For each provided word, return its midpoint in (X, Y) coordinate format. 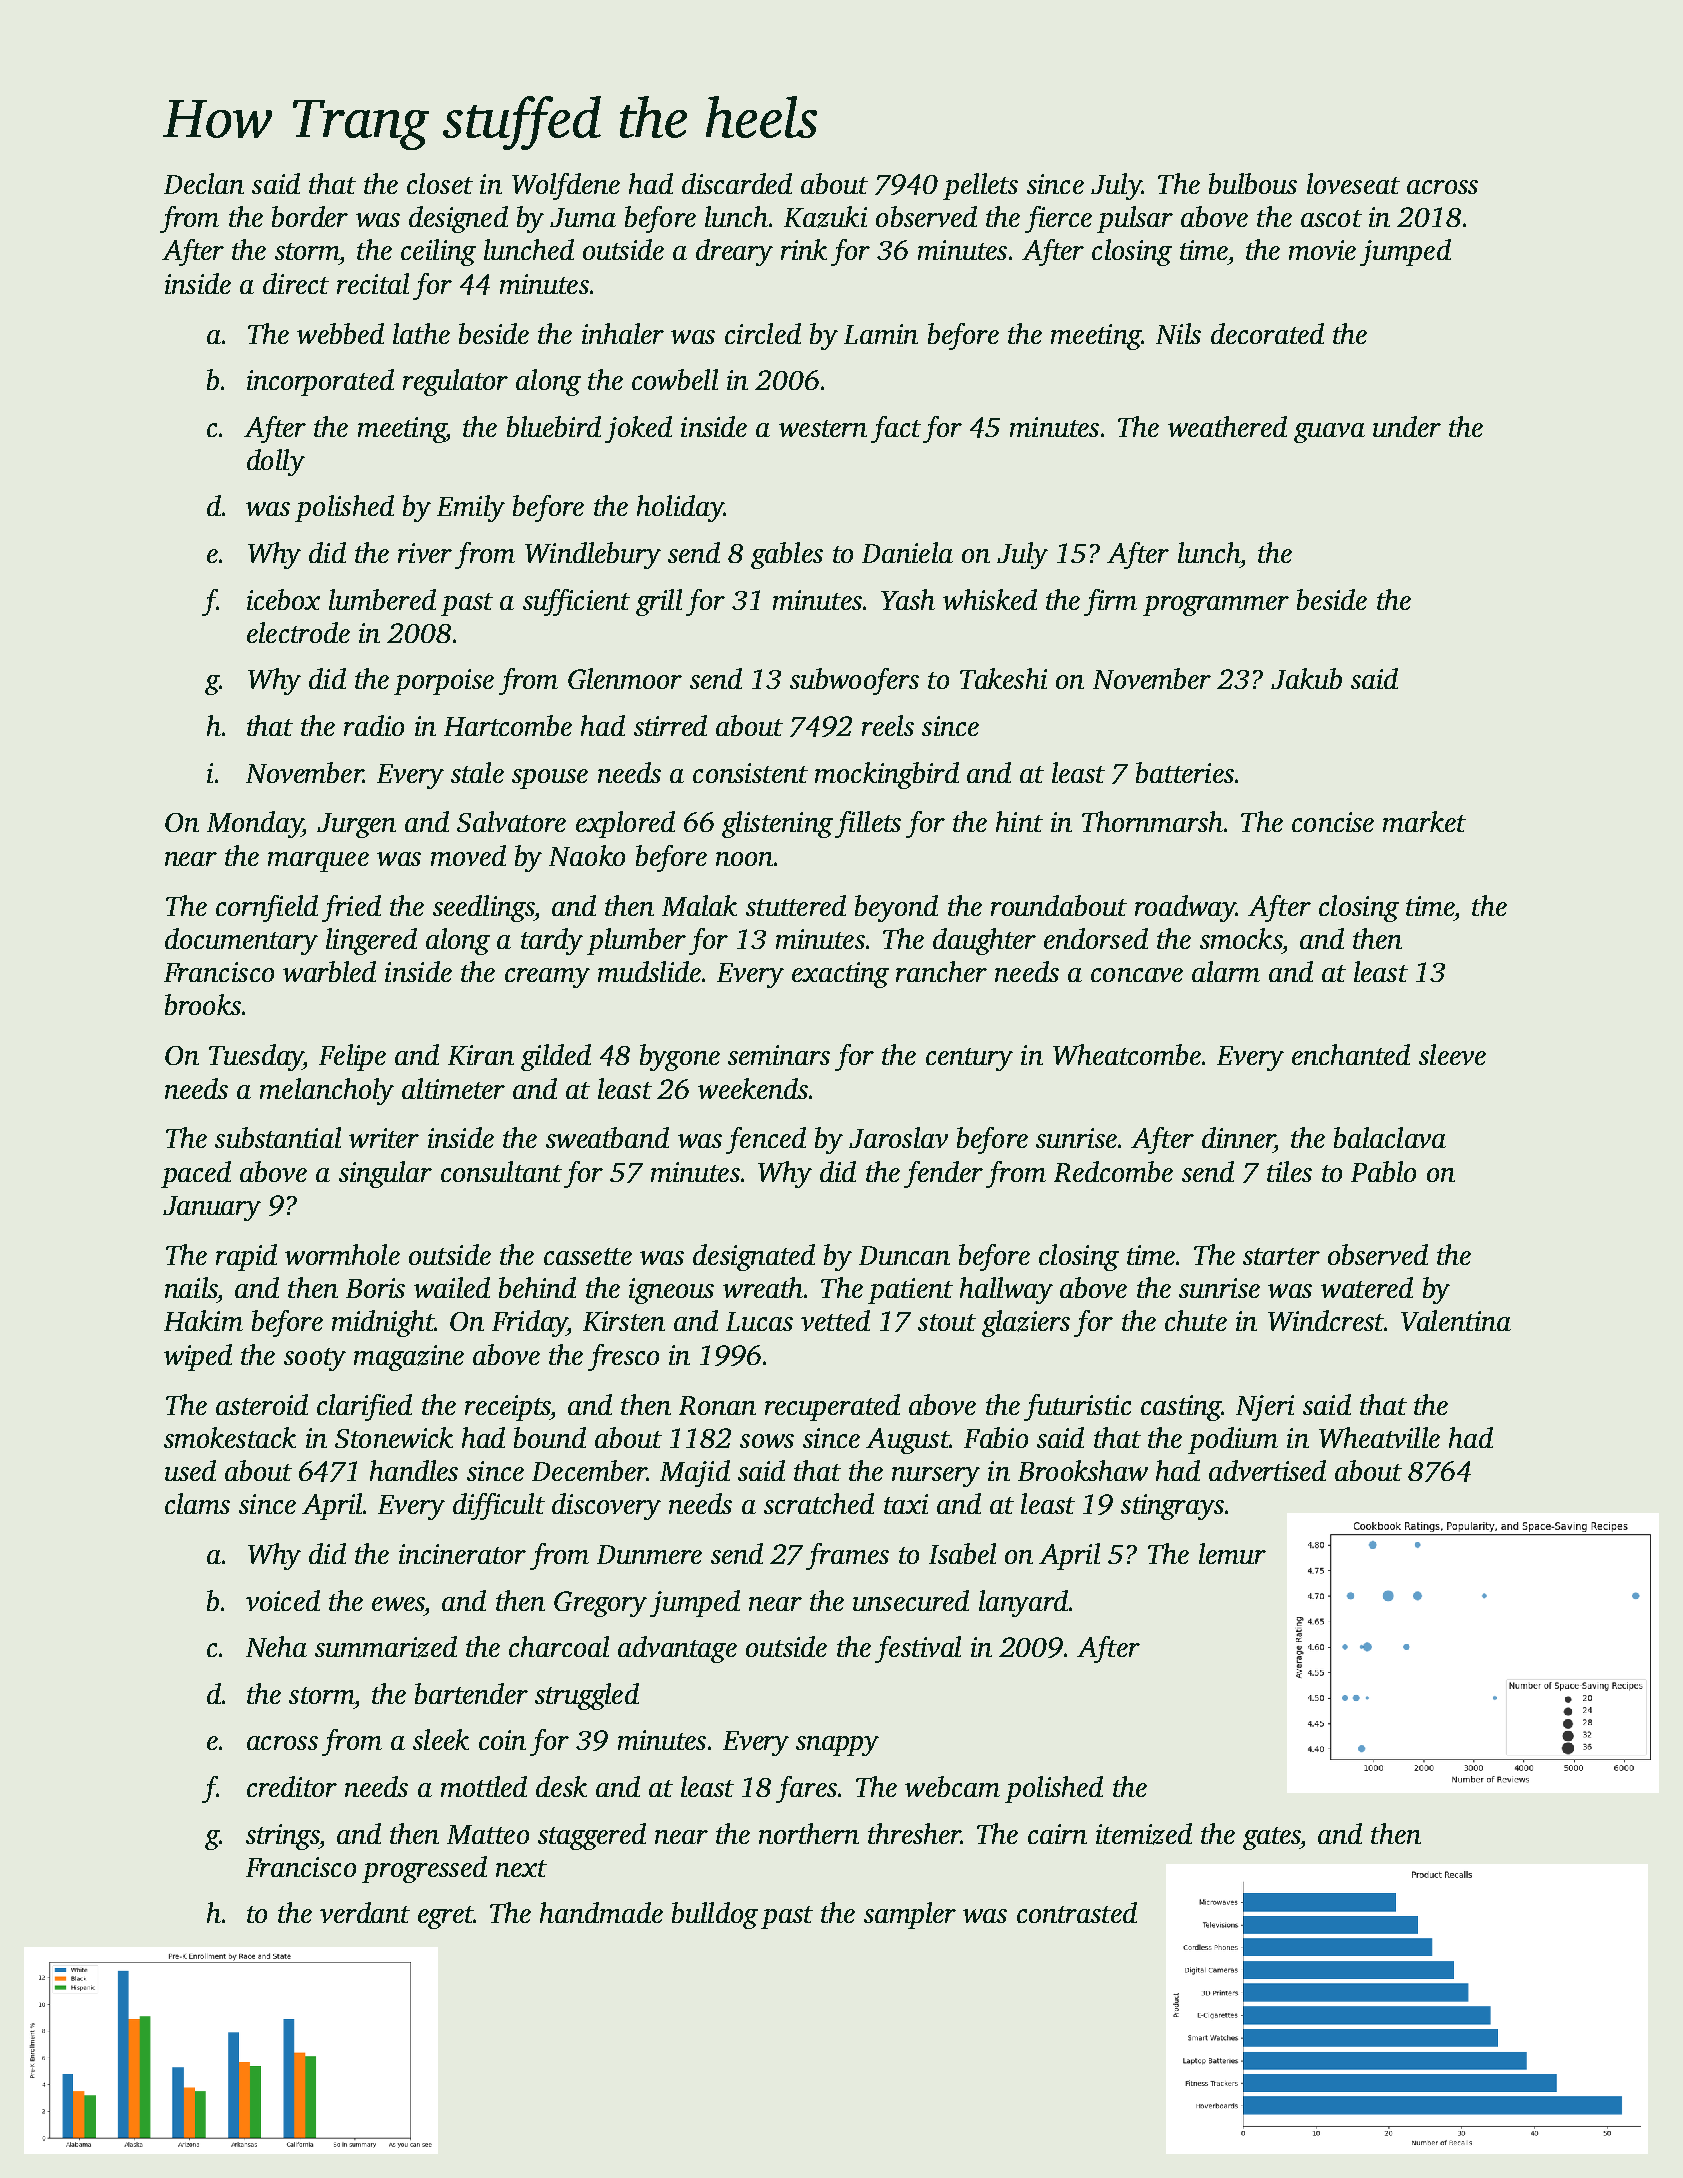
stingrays (1172, 1507)
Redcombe (1113, 1171)
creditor (292, 1786)
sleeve (1452, 1054)
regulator (455, 382)
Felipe (352, 1057)
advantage (677, 1649)
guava (1329, 433)
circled (763, 333)
